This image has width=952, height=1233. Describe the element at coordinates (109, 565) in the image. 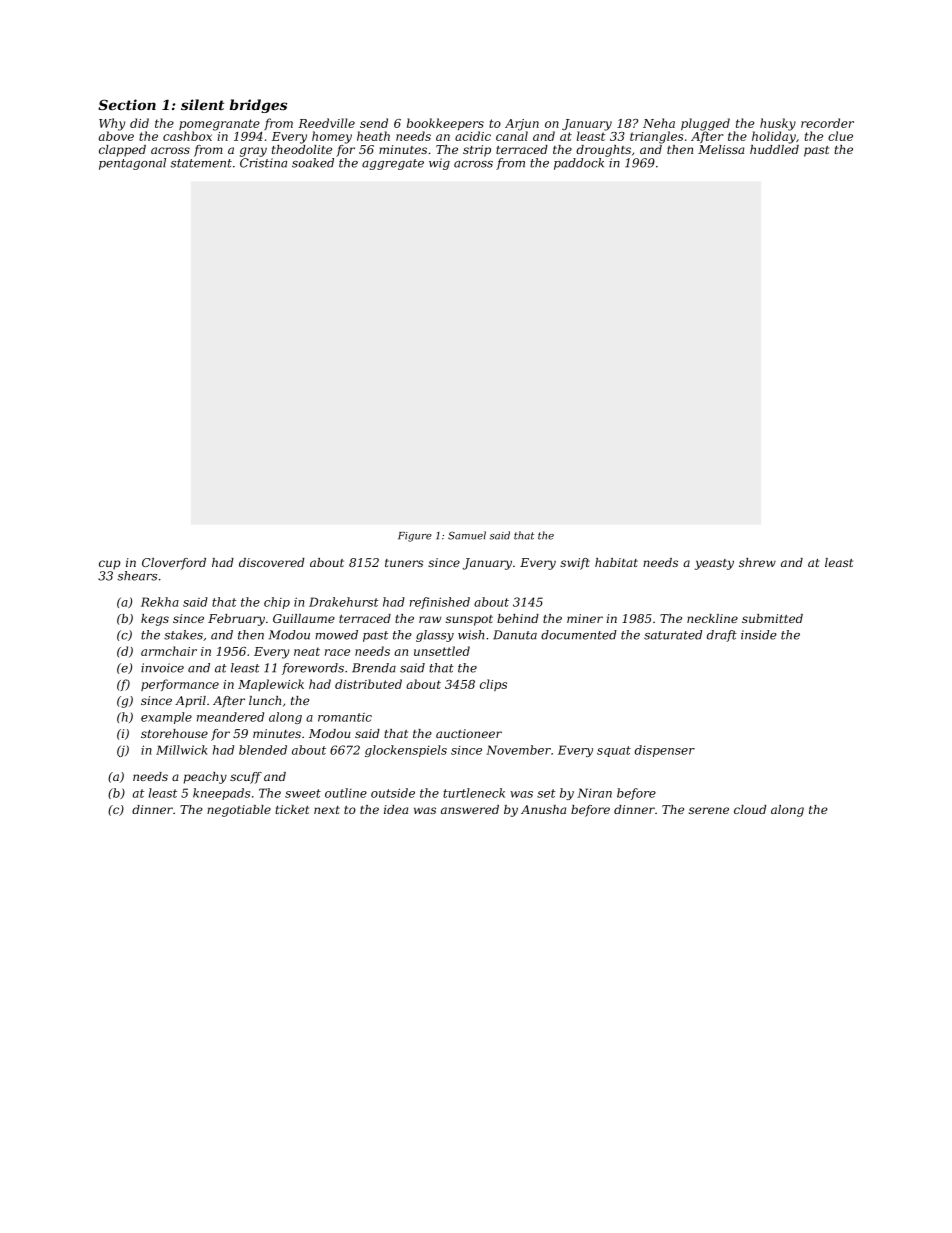

I see `cup` at that location.
